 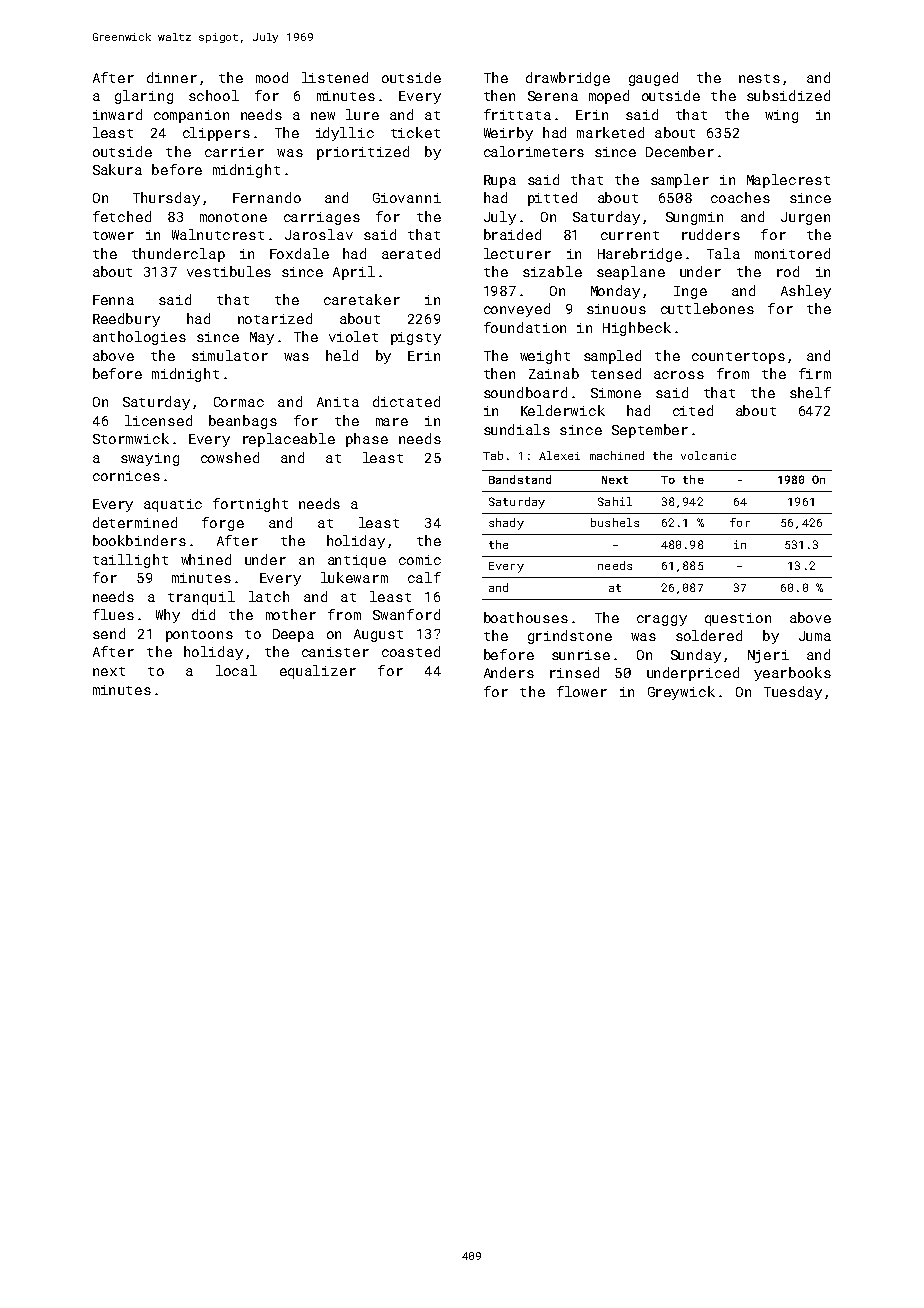 What do you see at coordinates (806, 292) in the screenshot?
I see `Ashley` at bounding box center [806, 292].
